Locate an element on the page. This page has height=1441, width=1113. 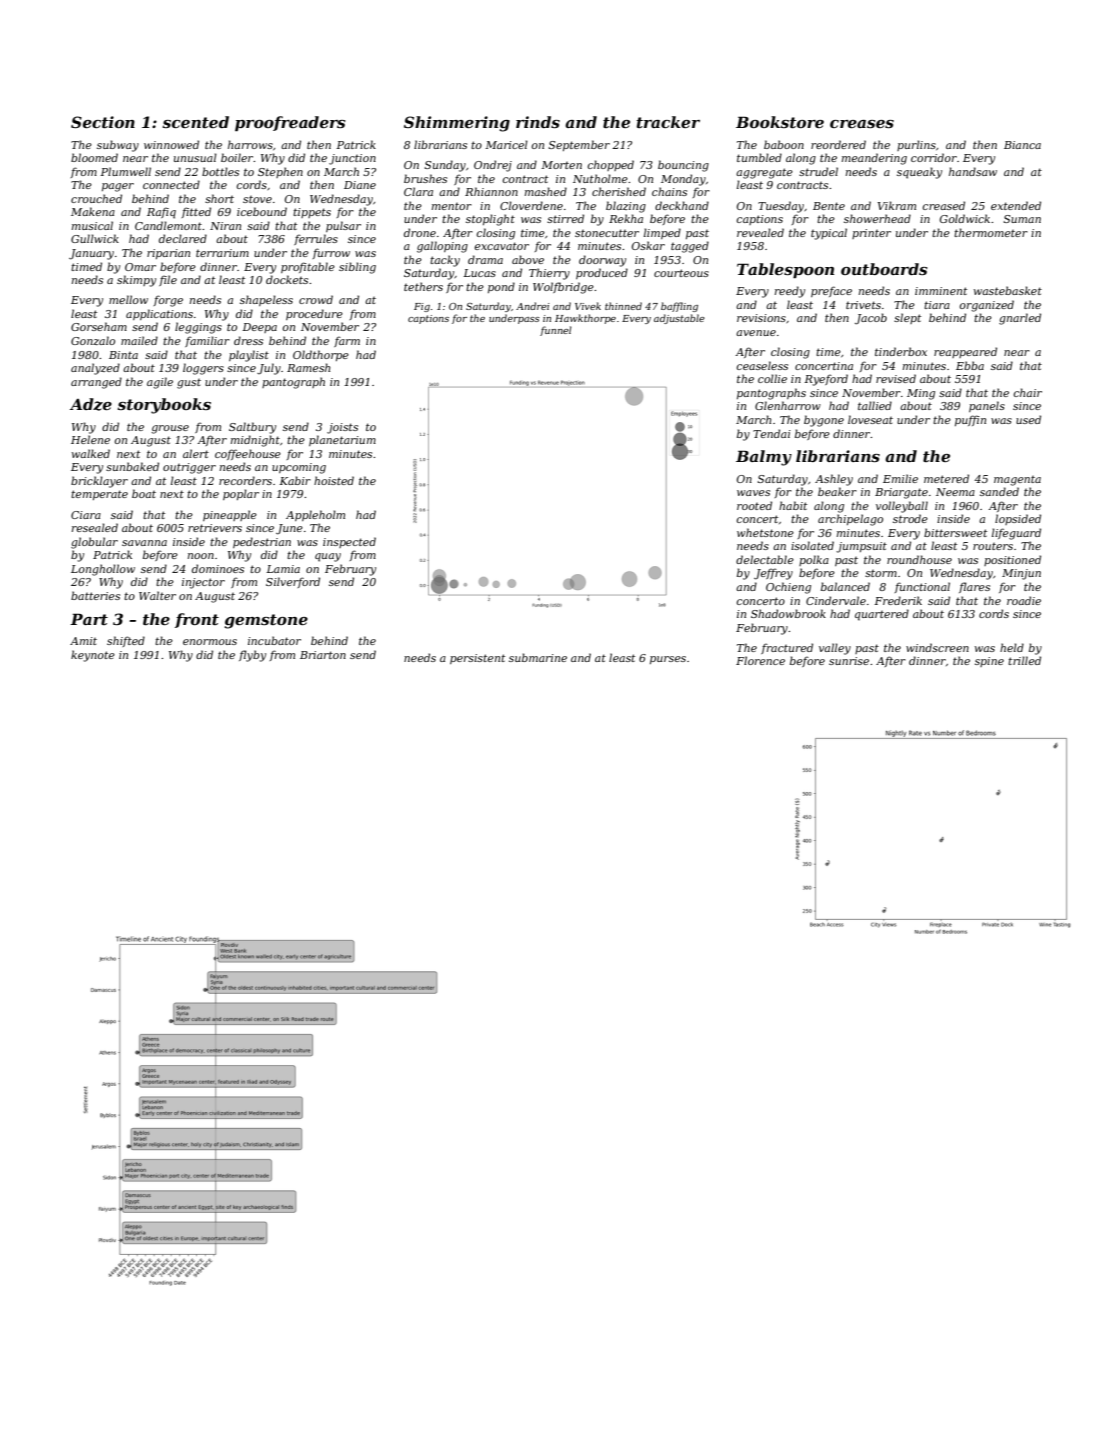
Stephen is located at coordinates (280, 172).
